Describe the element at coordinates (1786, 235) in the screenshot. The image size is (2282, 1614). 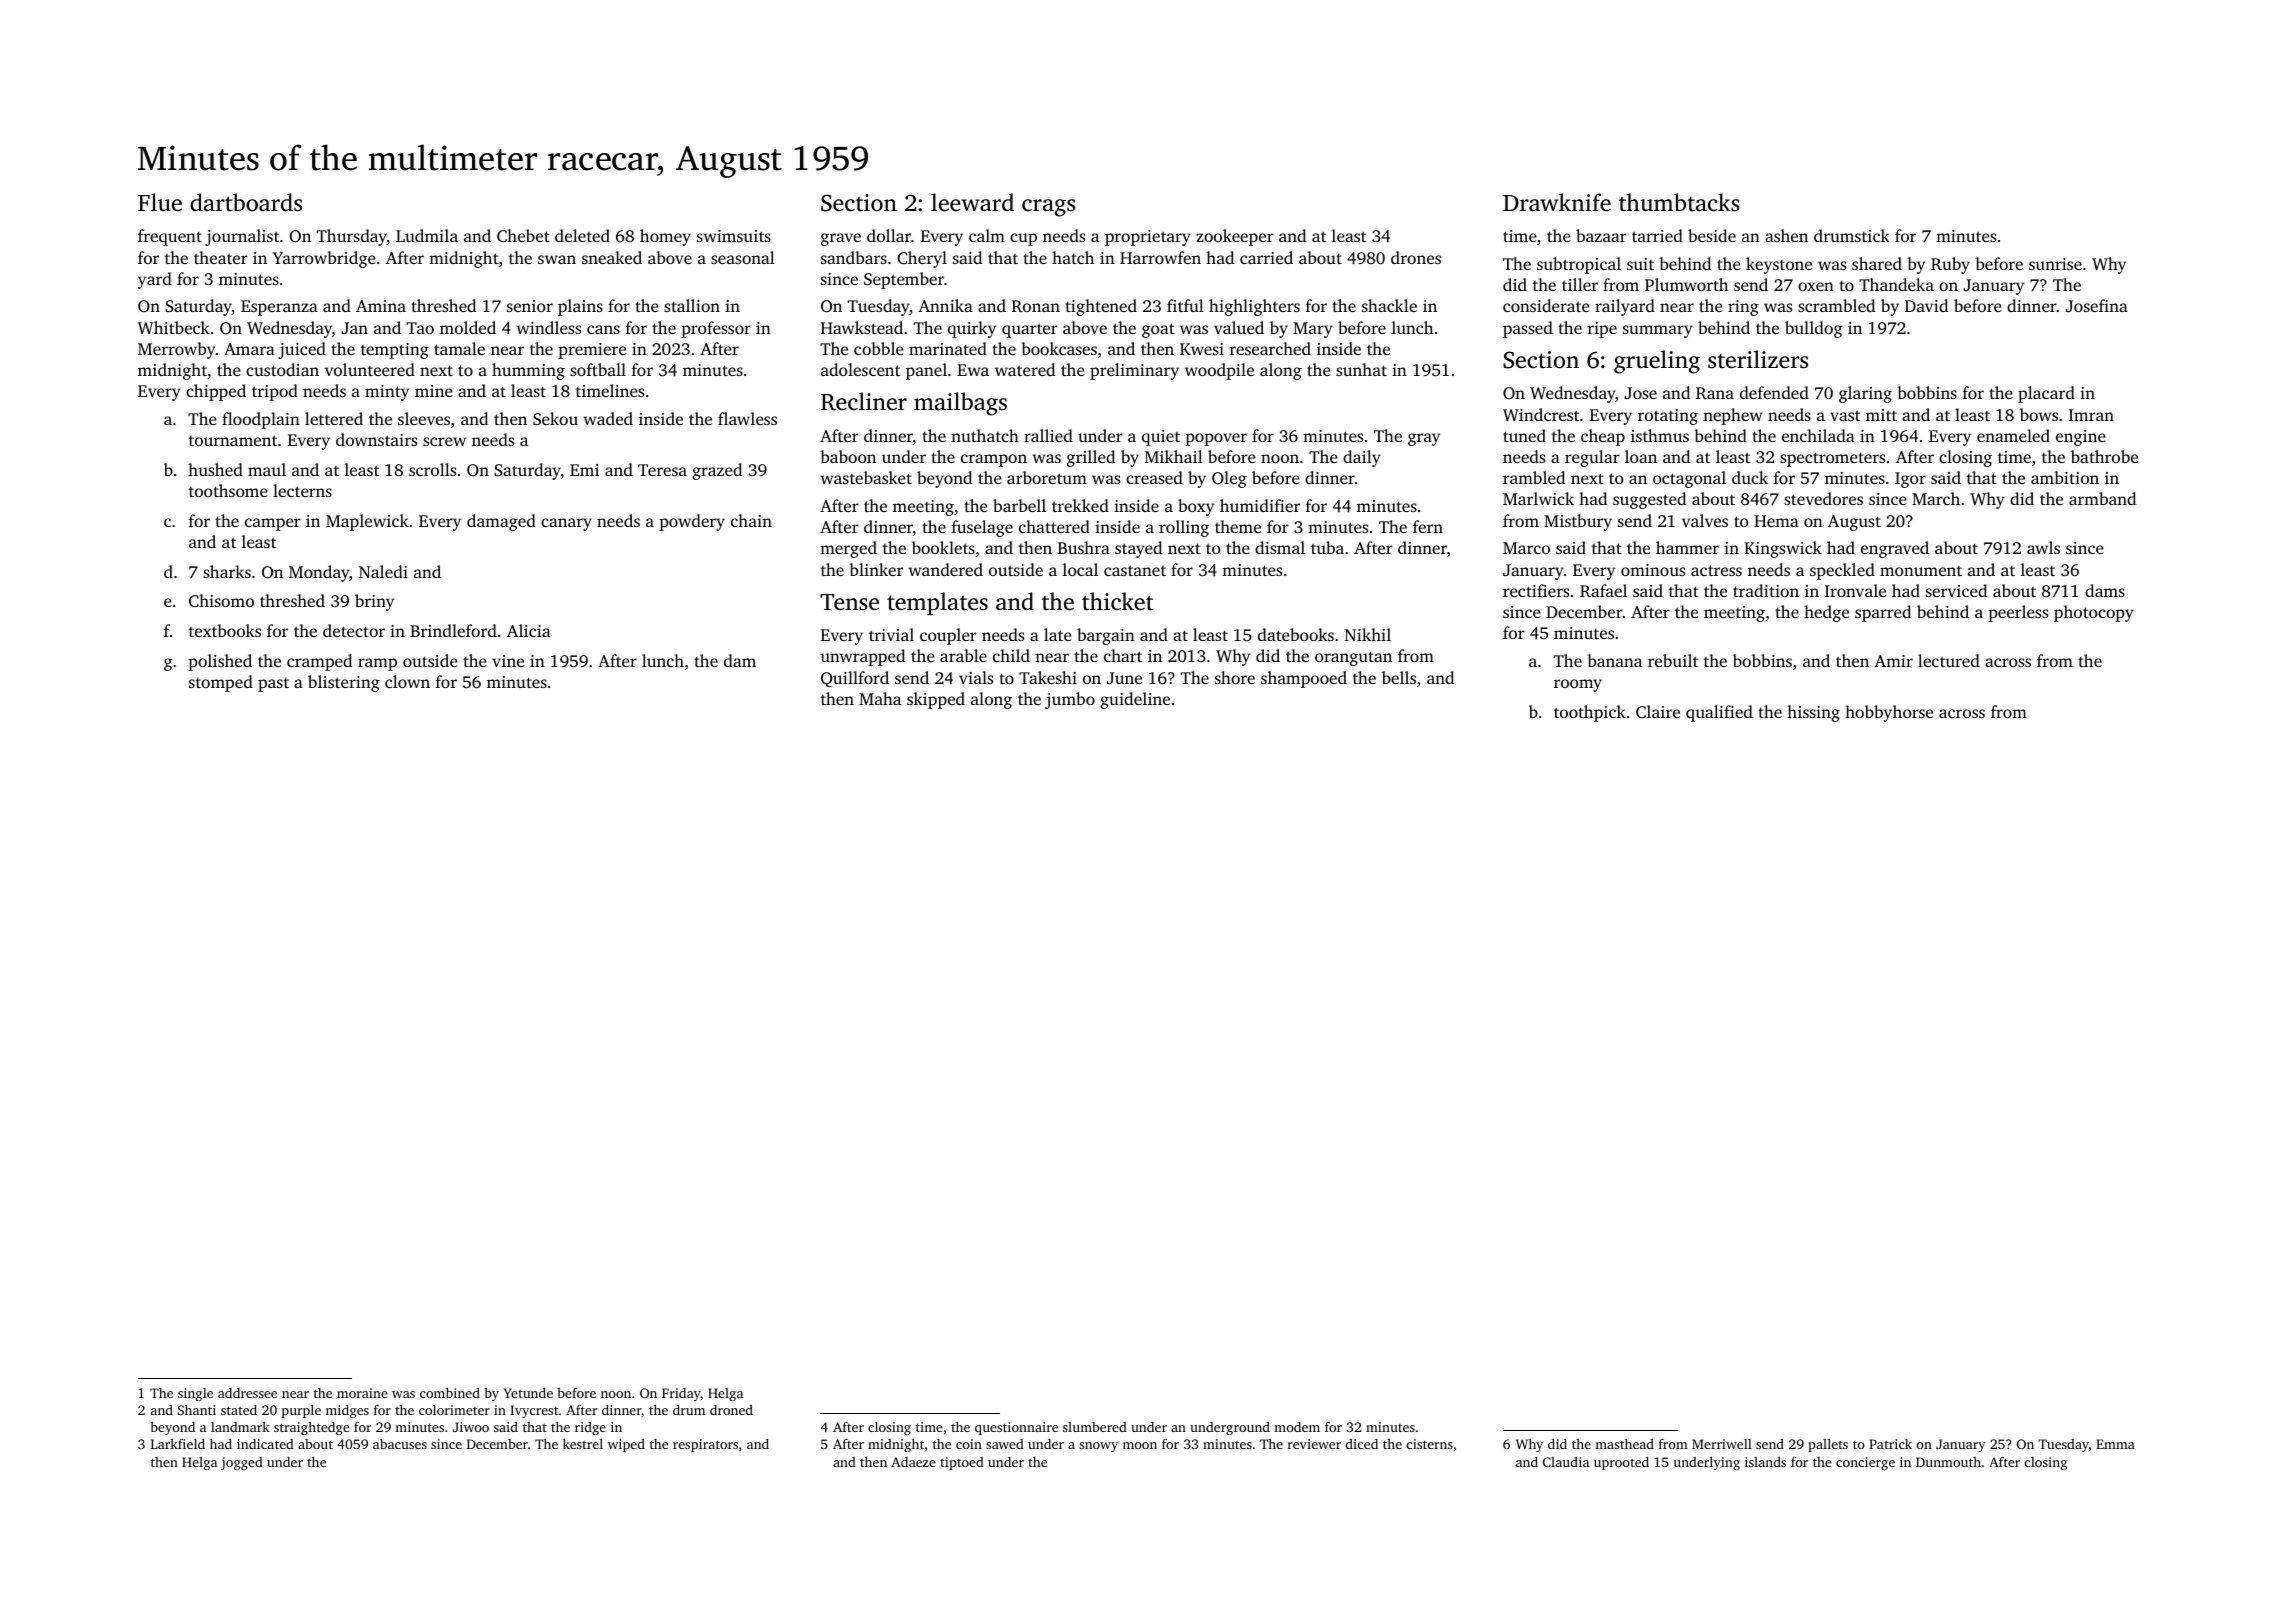
I see `ashen` at that location.
